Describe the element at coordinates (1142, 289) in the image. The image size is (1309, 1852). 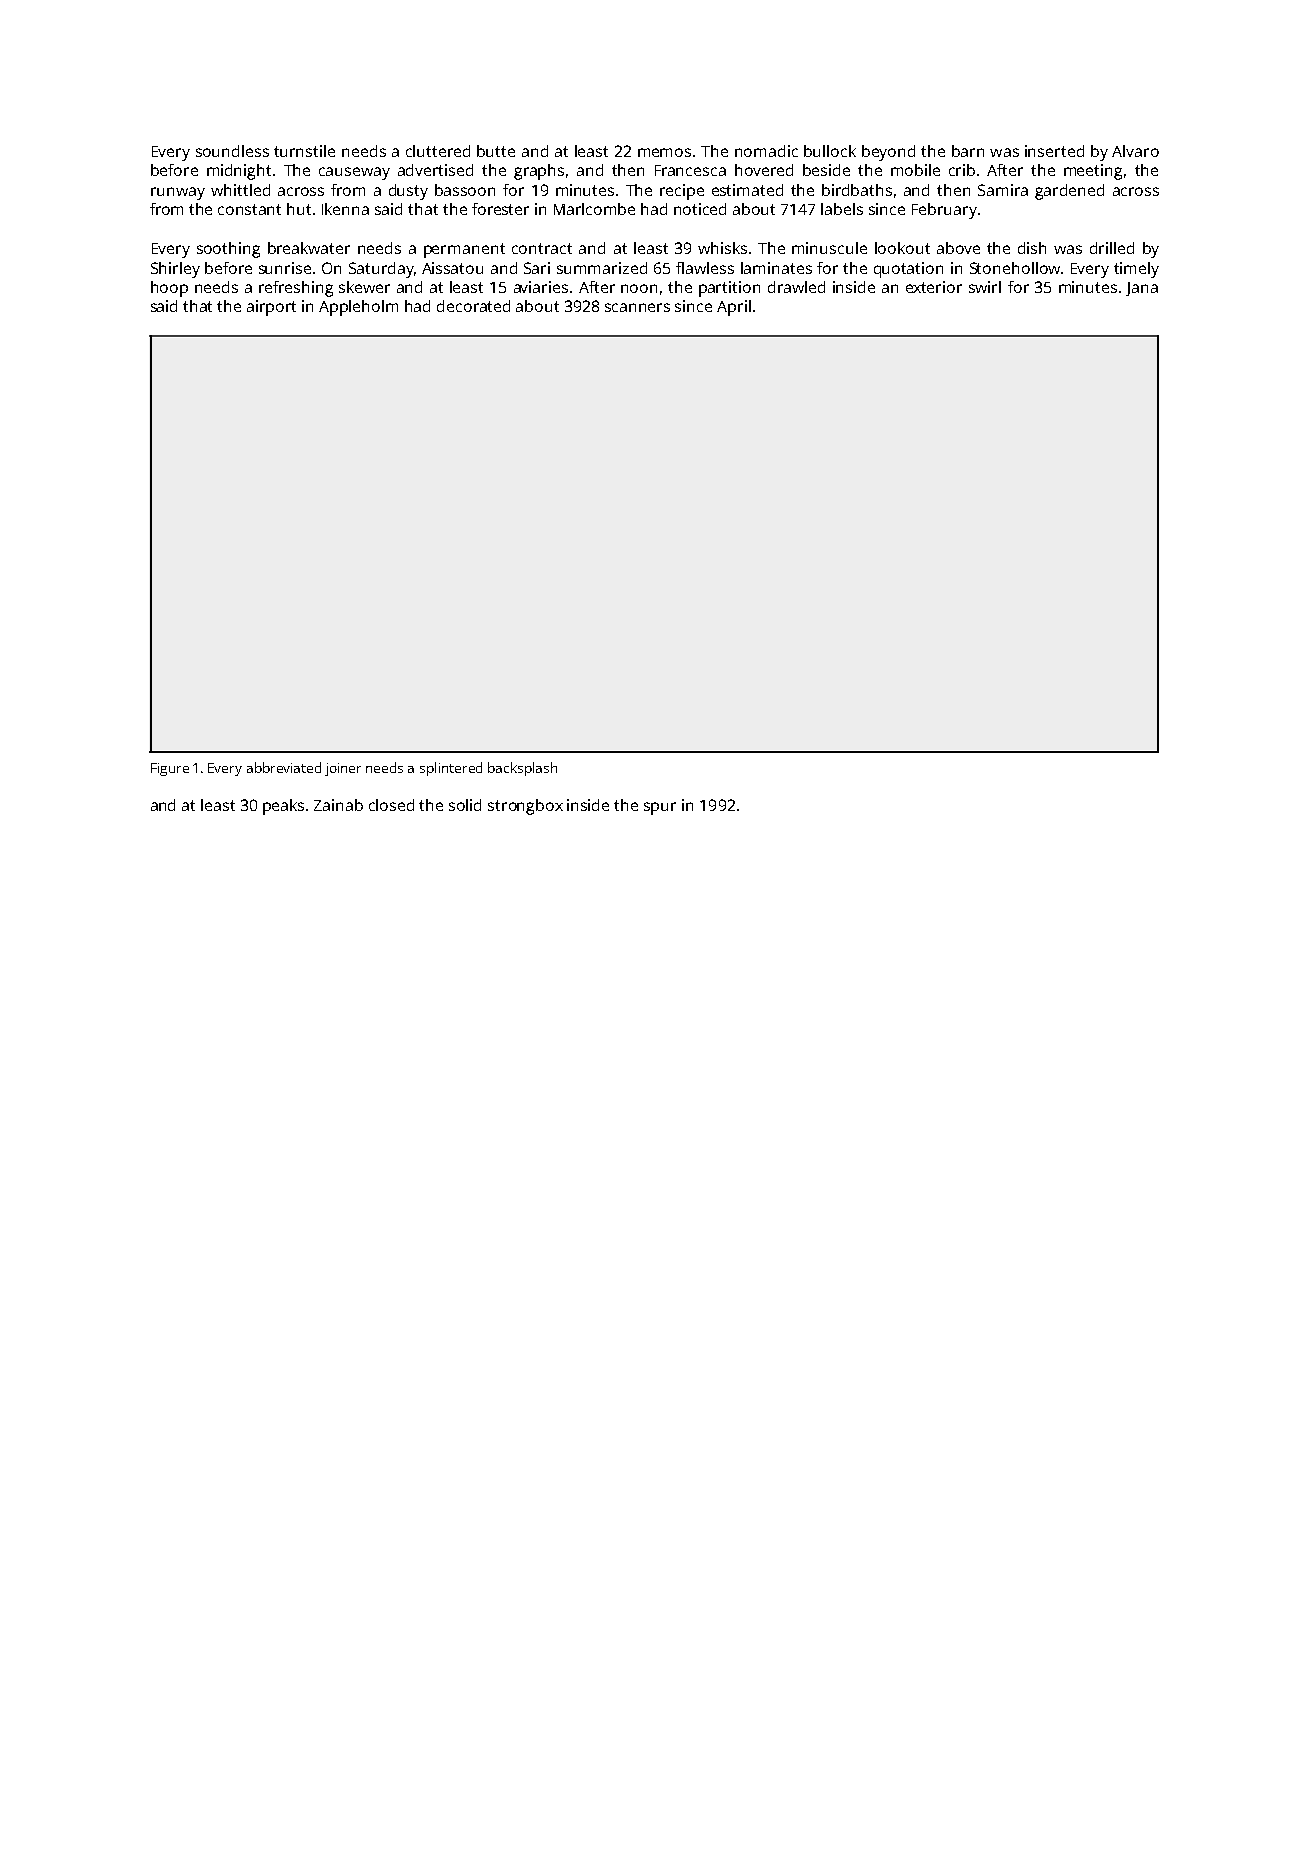
I see `Jana` at that location.
